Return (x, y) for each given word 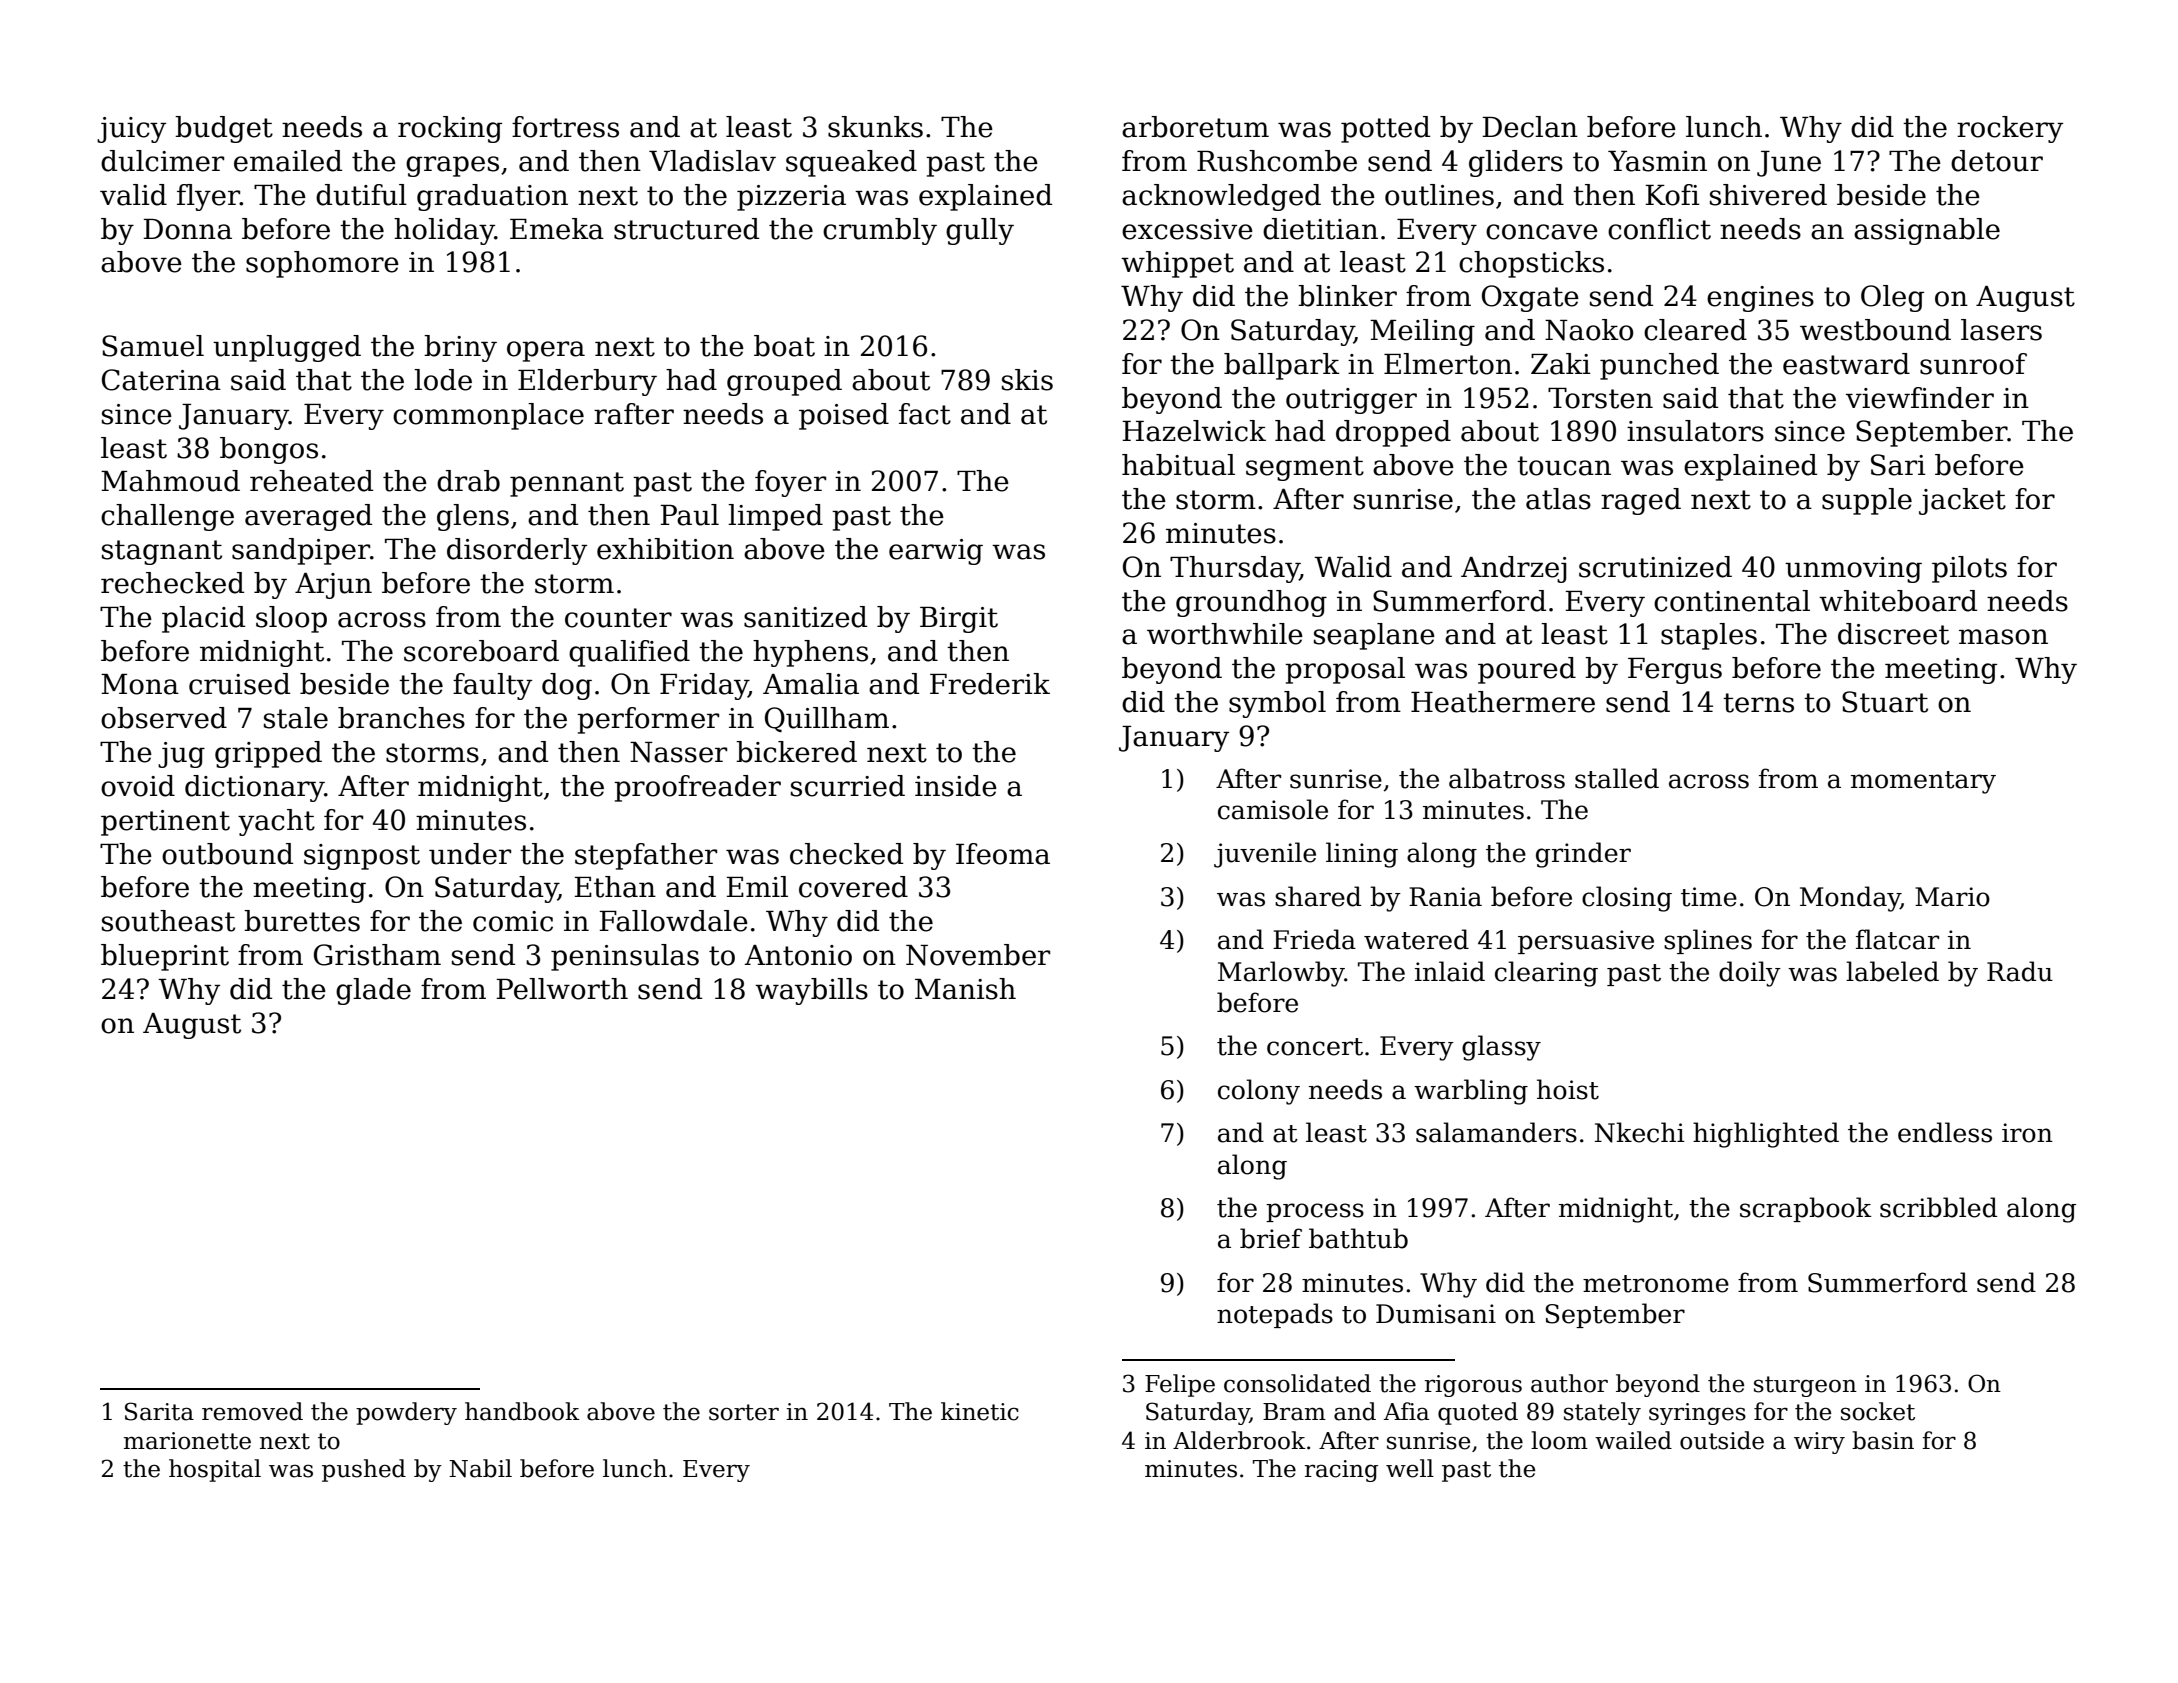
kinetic (980, 1411)
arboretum (1195, 127)
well (1410, 1468)
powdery (406, 1413)
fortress (565, 127)
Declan (1530, 127)
